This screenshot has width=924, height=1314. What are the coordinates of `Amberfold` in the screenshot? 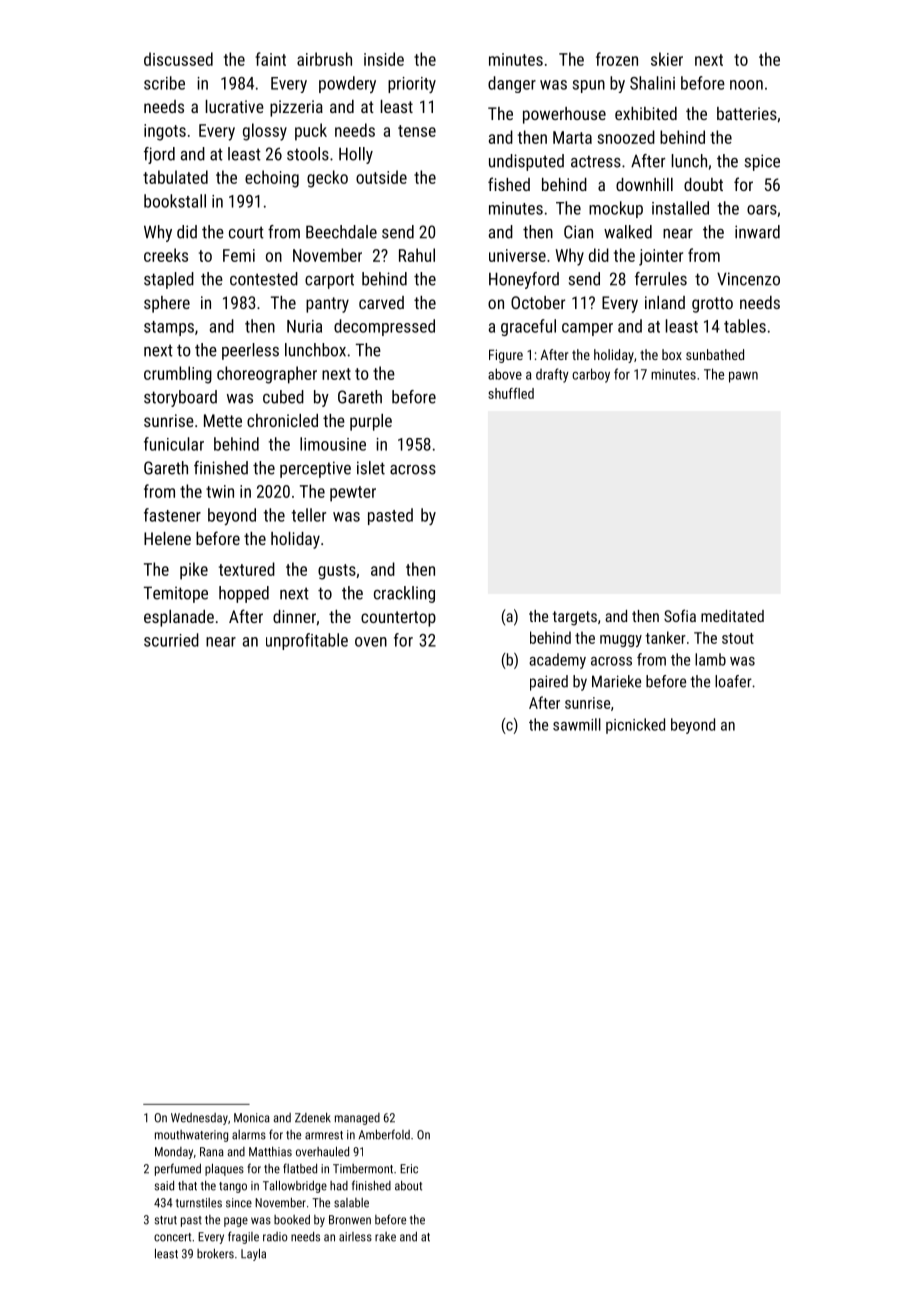 It's located at (384, 1134).
